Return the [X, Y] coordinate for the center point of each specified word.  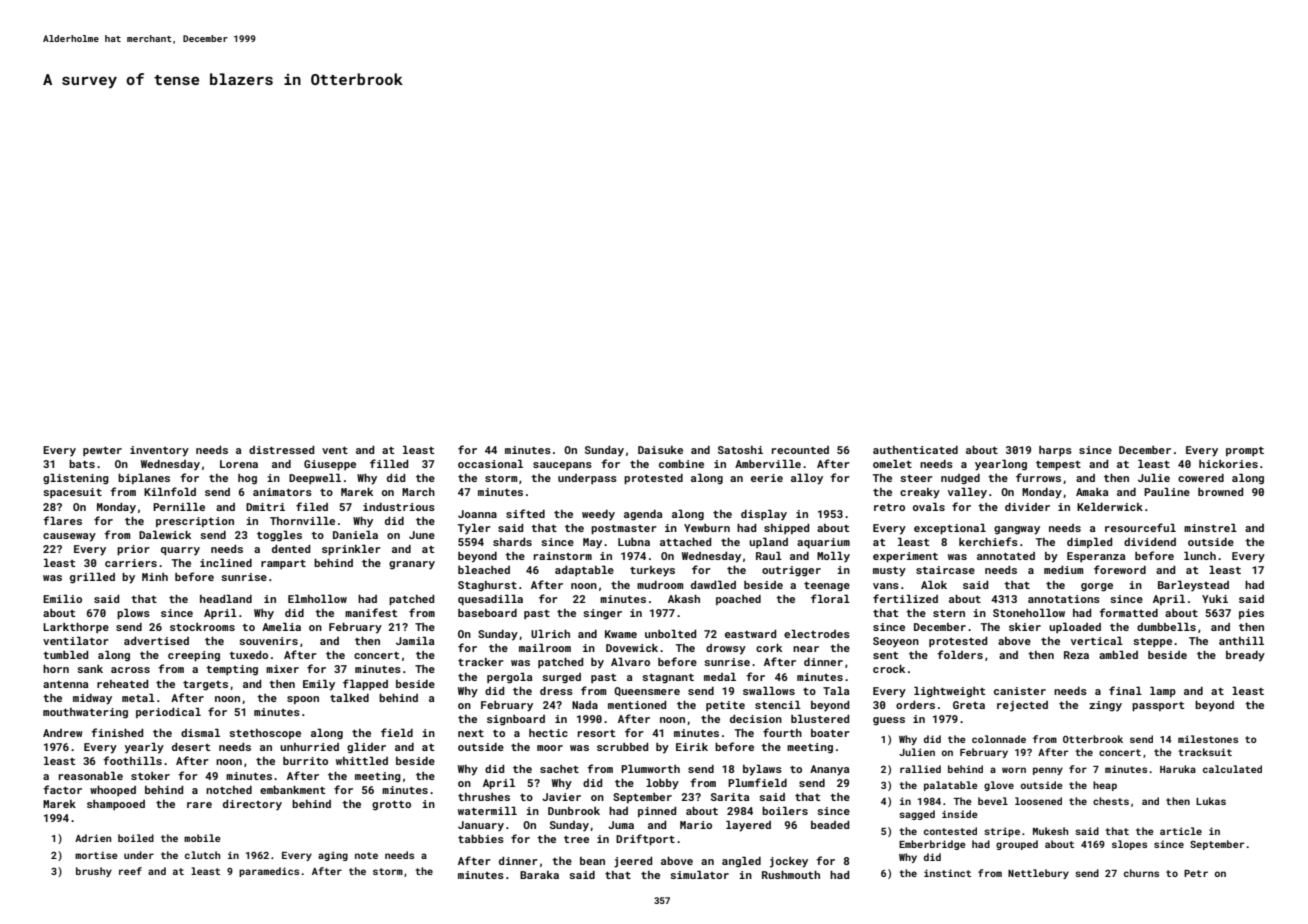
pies [1251, 614]
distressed [281, 450]
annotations [1064, 599]
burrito [305, 761]
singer [602, 614]
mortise [96, 855]
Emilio [62, 598]
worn [1014, 770]
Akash [684, 599]
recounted [800, 450]
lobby [662, 784]
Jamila [415, 640]
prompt [1245, 451]
